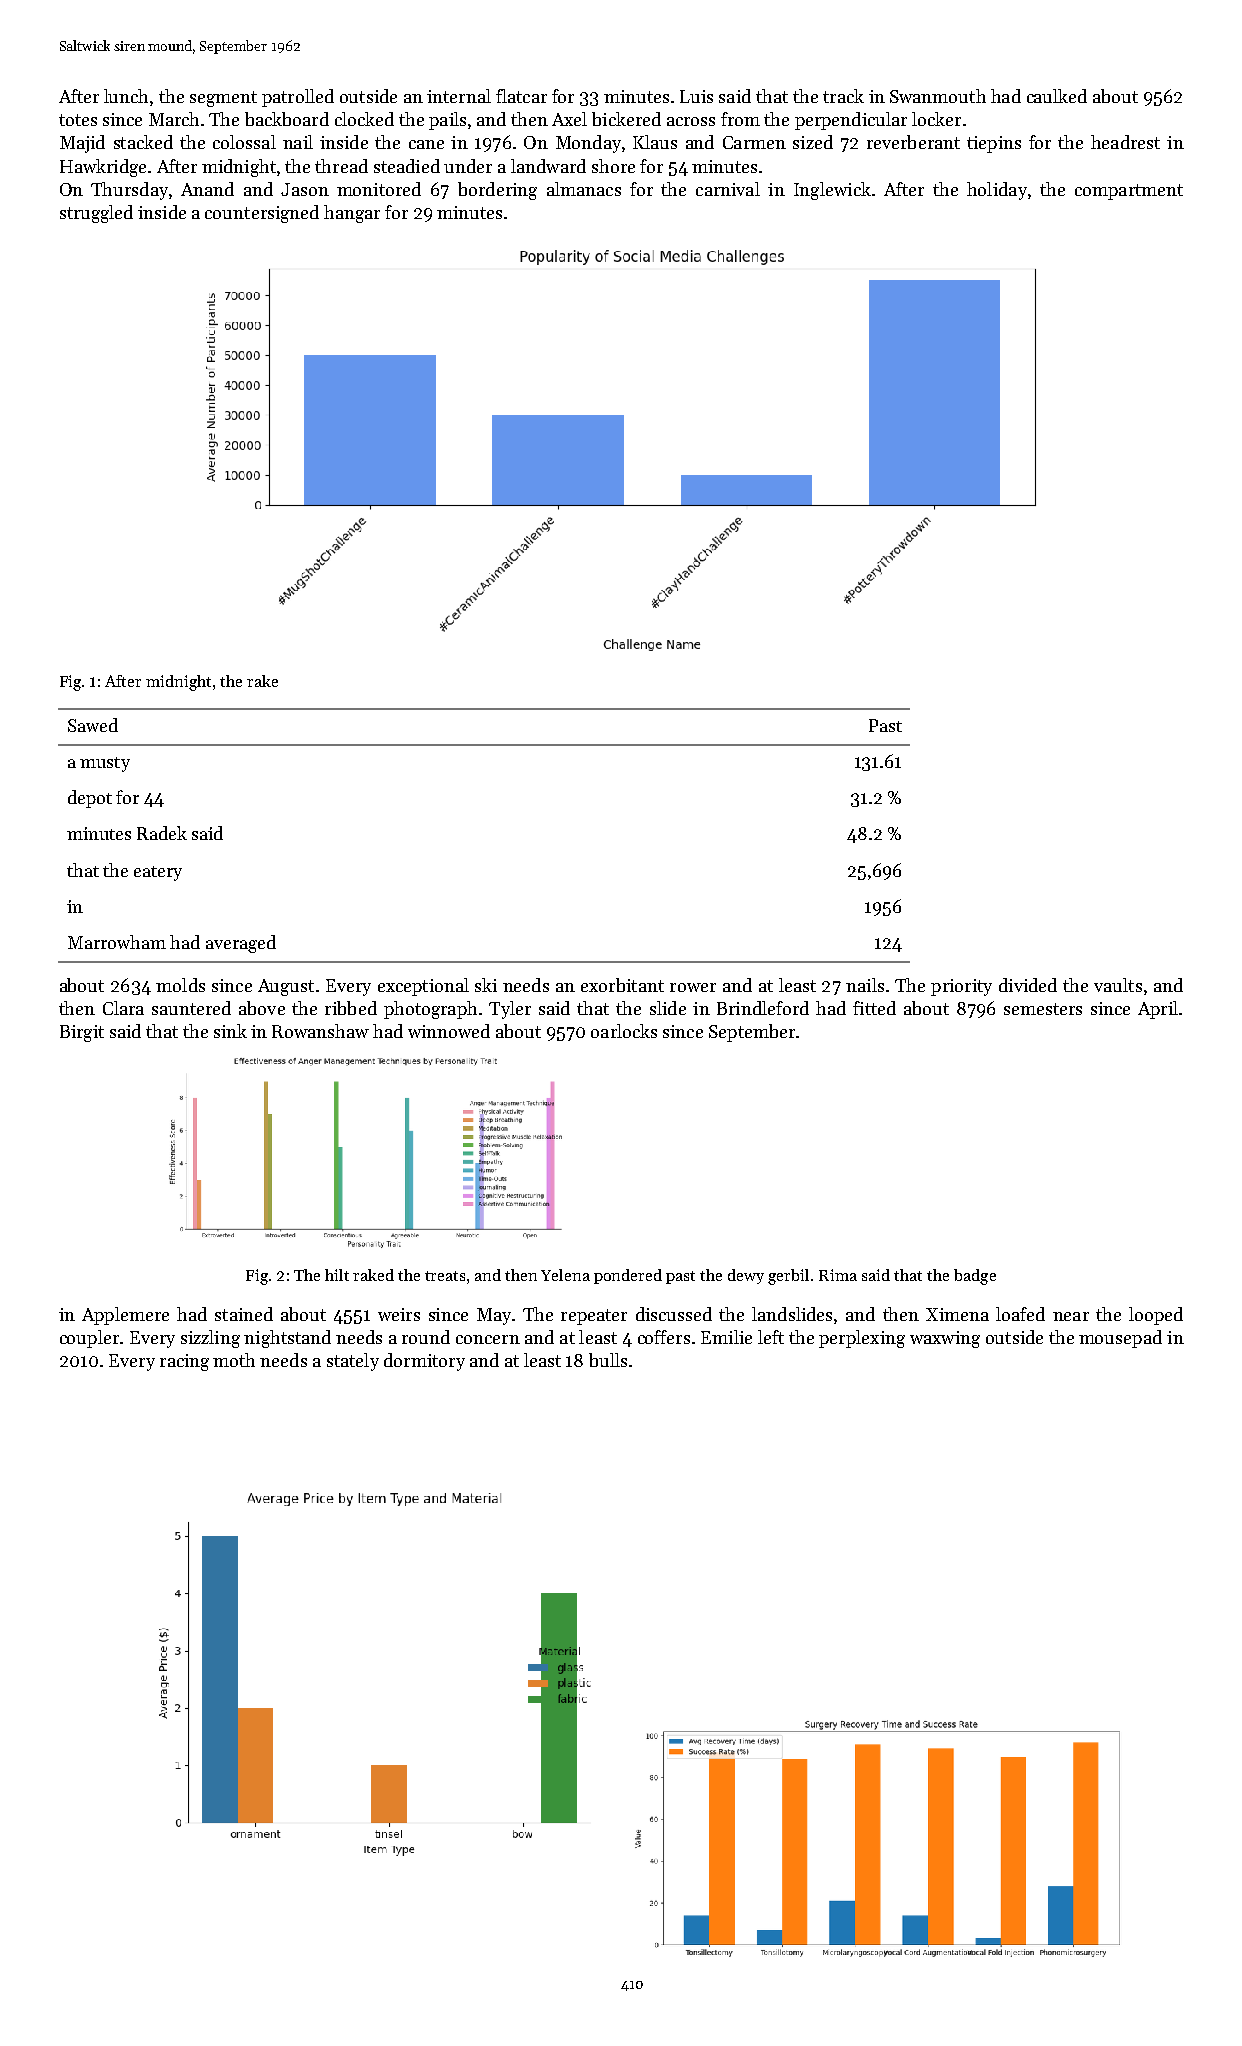 This document has height=2046, width=1242. What do you see at coordinates (693, 987) in the document?
I see `rower` at bounding box center [693, 987].
